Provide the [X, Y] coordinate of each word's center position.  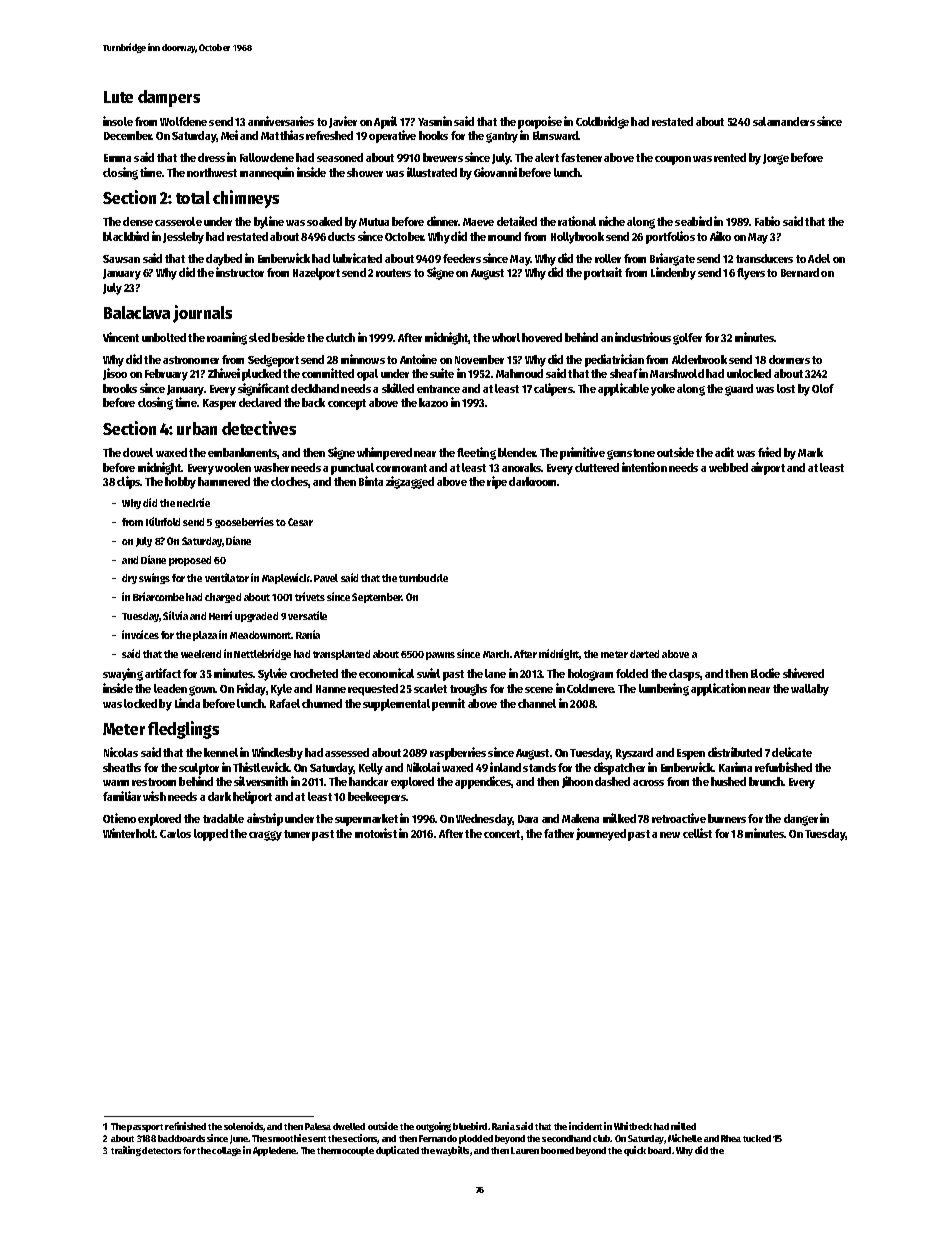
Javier [343, 122]
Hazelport [316, 274]
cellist [697, 833]
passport [145, 1128]
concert [502, 834]
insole [118, 121]
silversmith [261, 781]
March [496, 654]
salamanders [784, 121]
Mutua [374, 222]
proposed [190, 561]
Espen [691, 754]
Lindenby [673, 273]
